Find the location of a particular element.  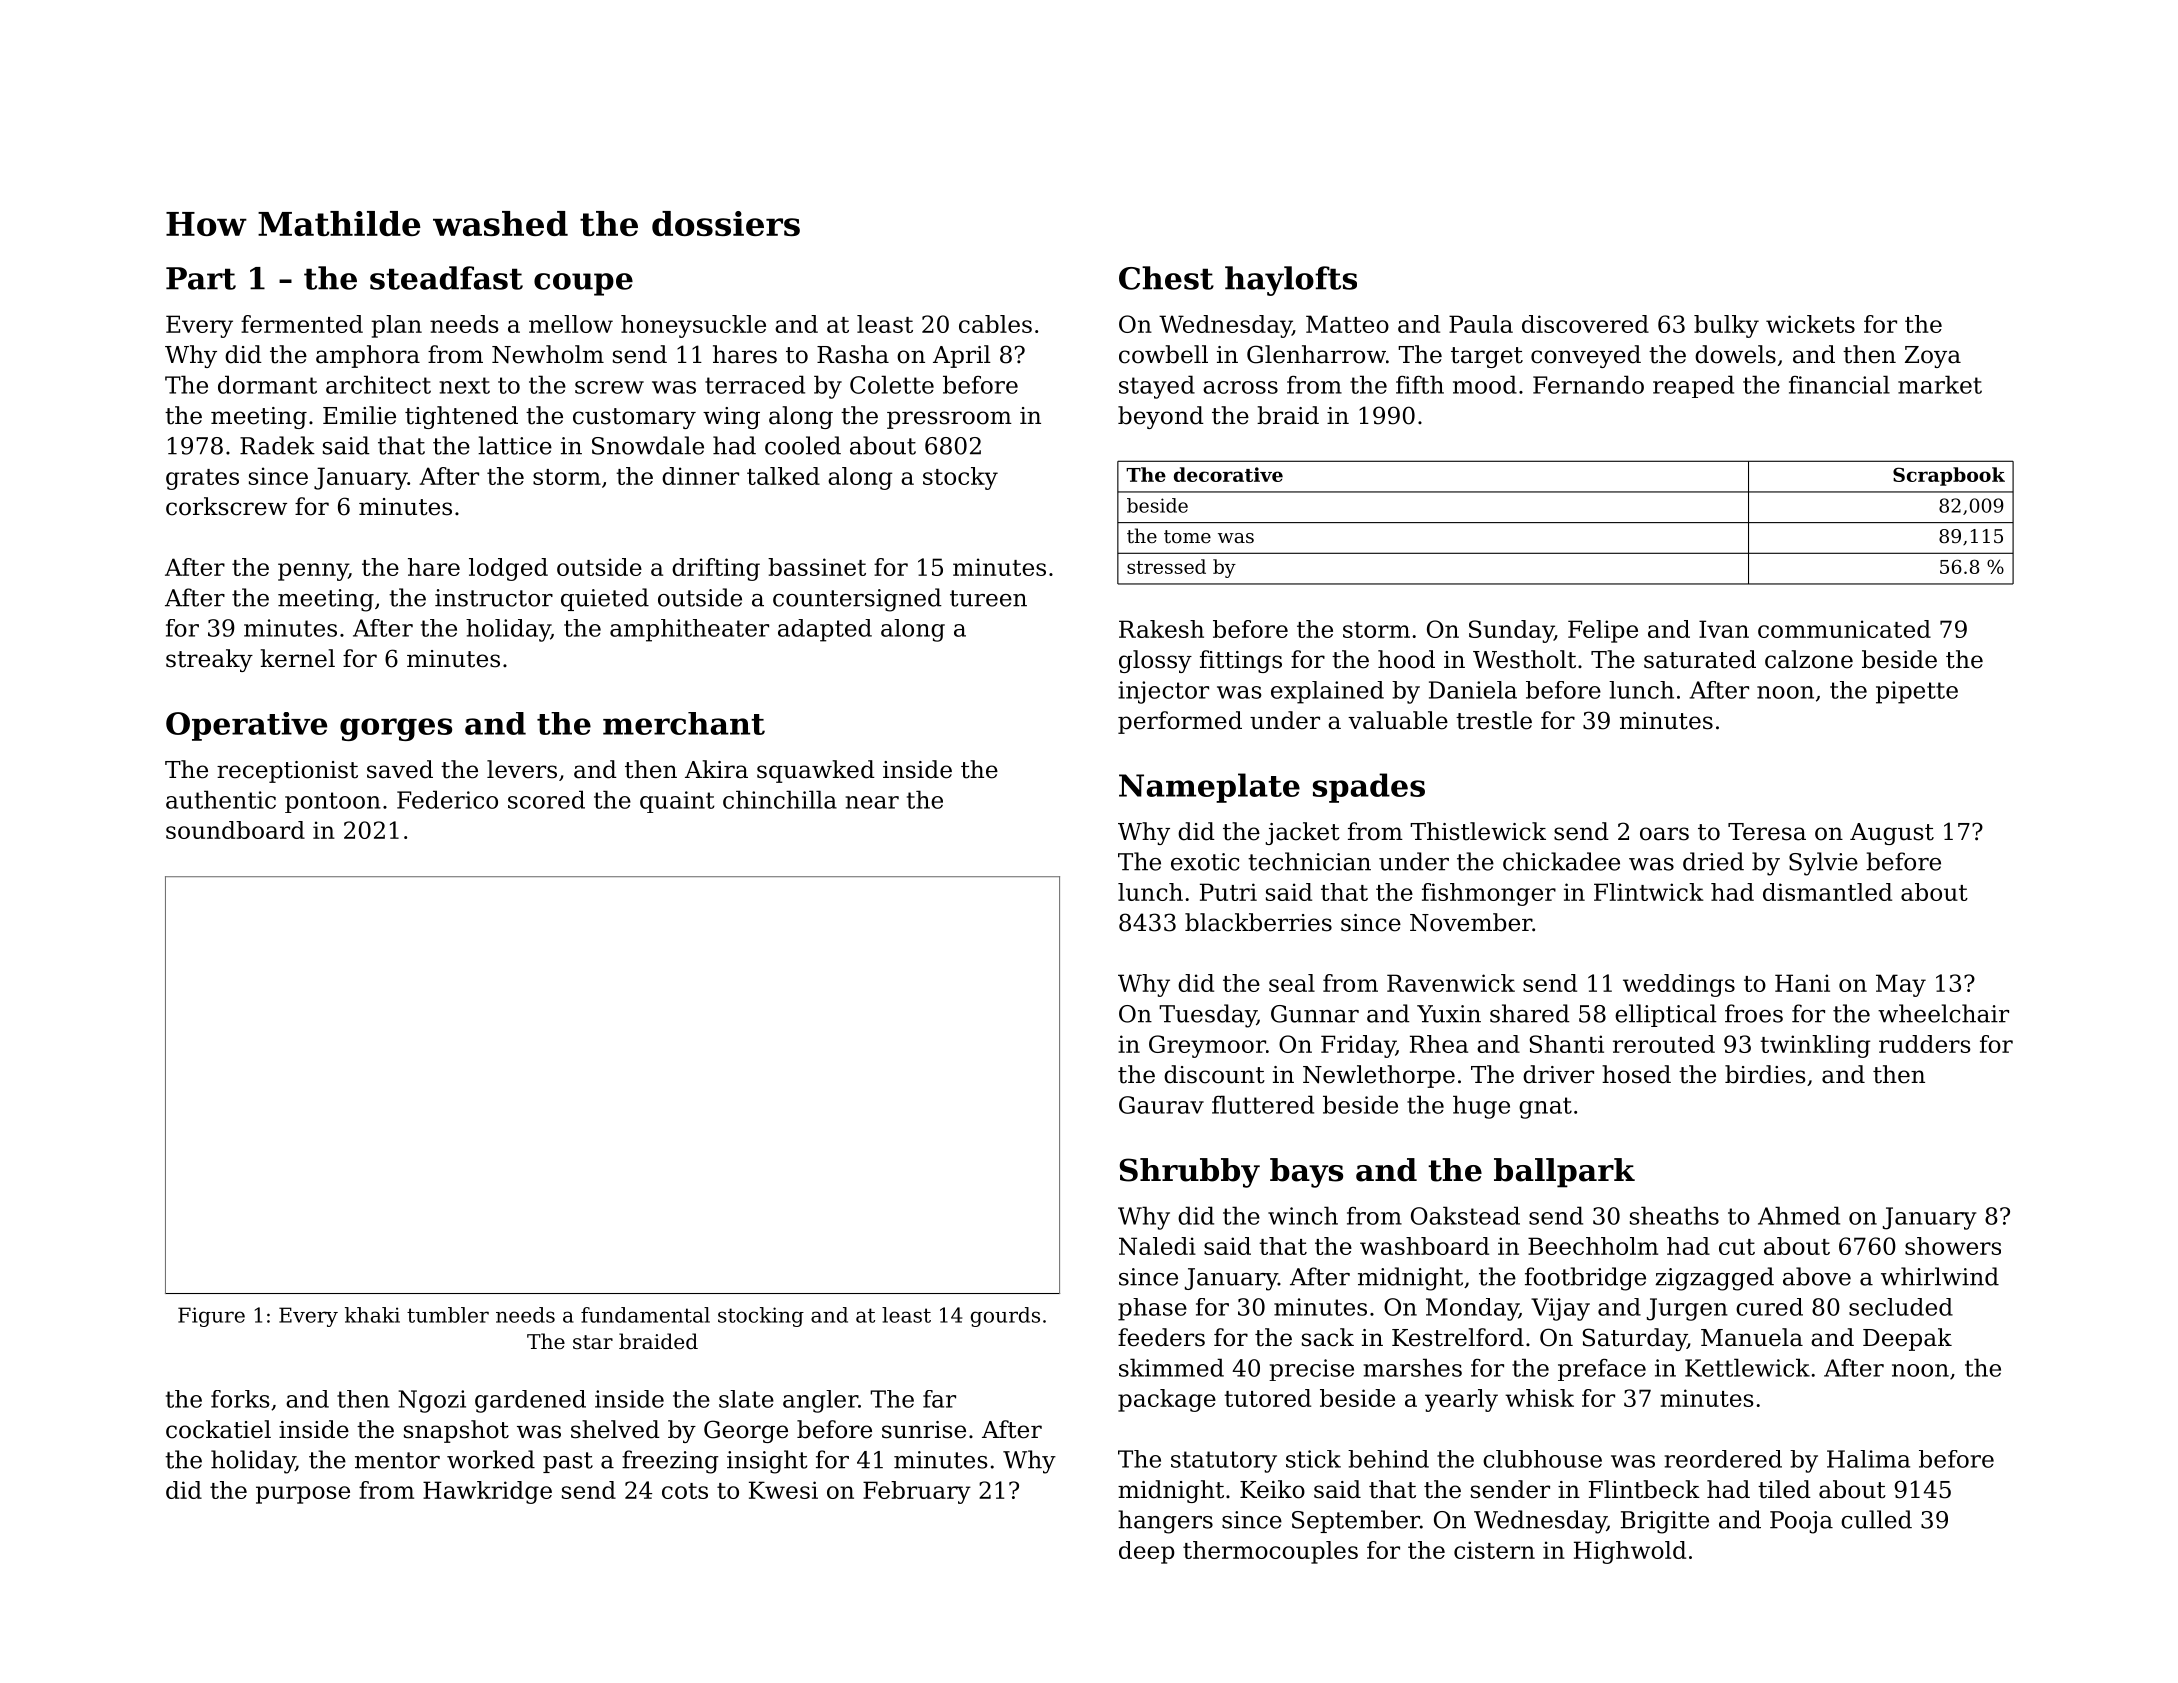

Shrubby is located at coordinates (1190, 1173).
